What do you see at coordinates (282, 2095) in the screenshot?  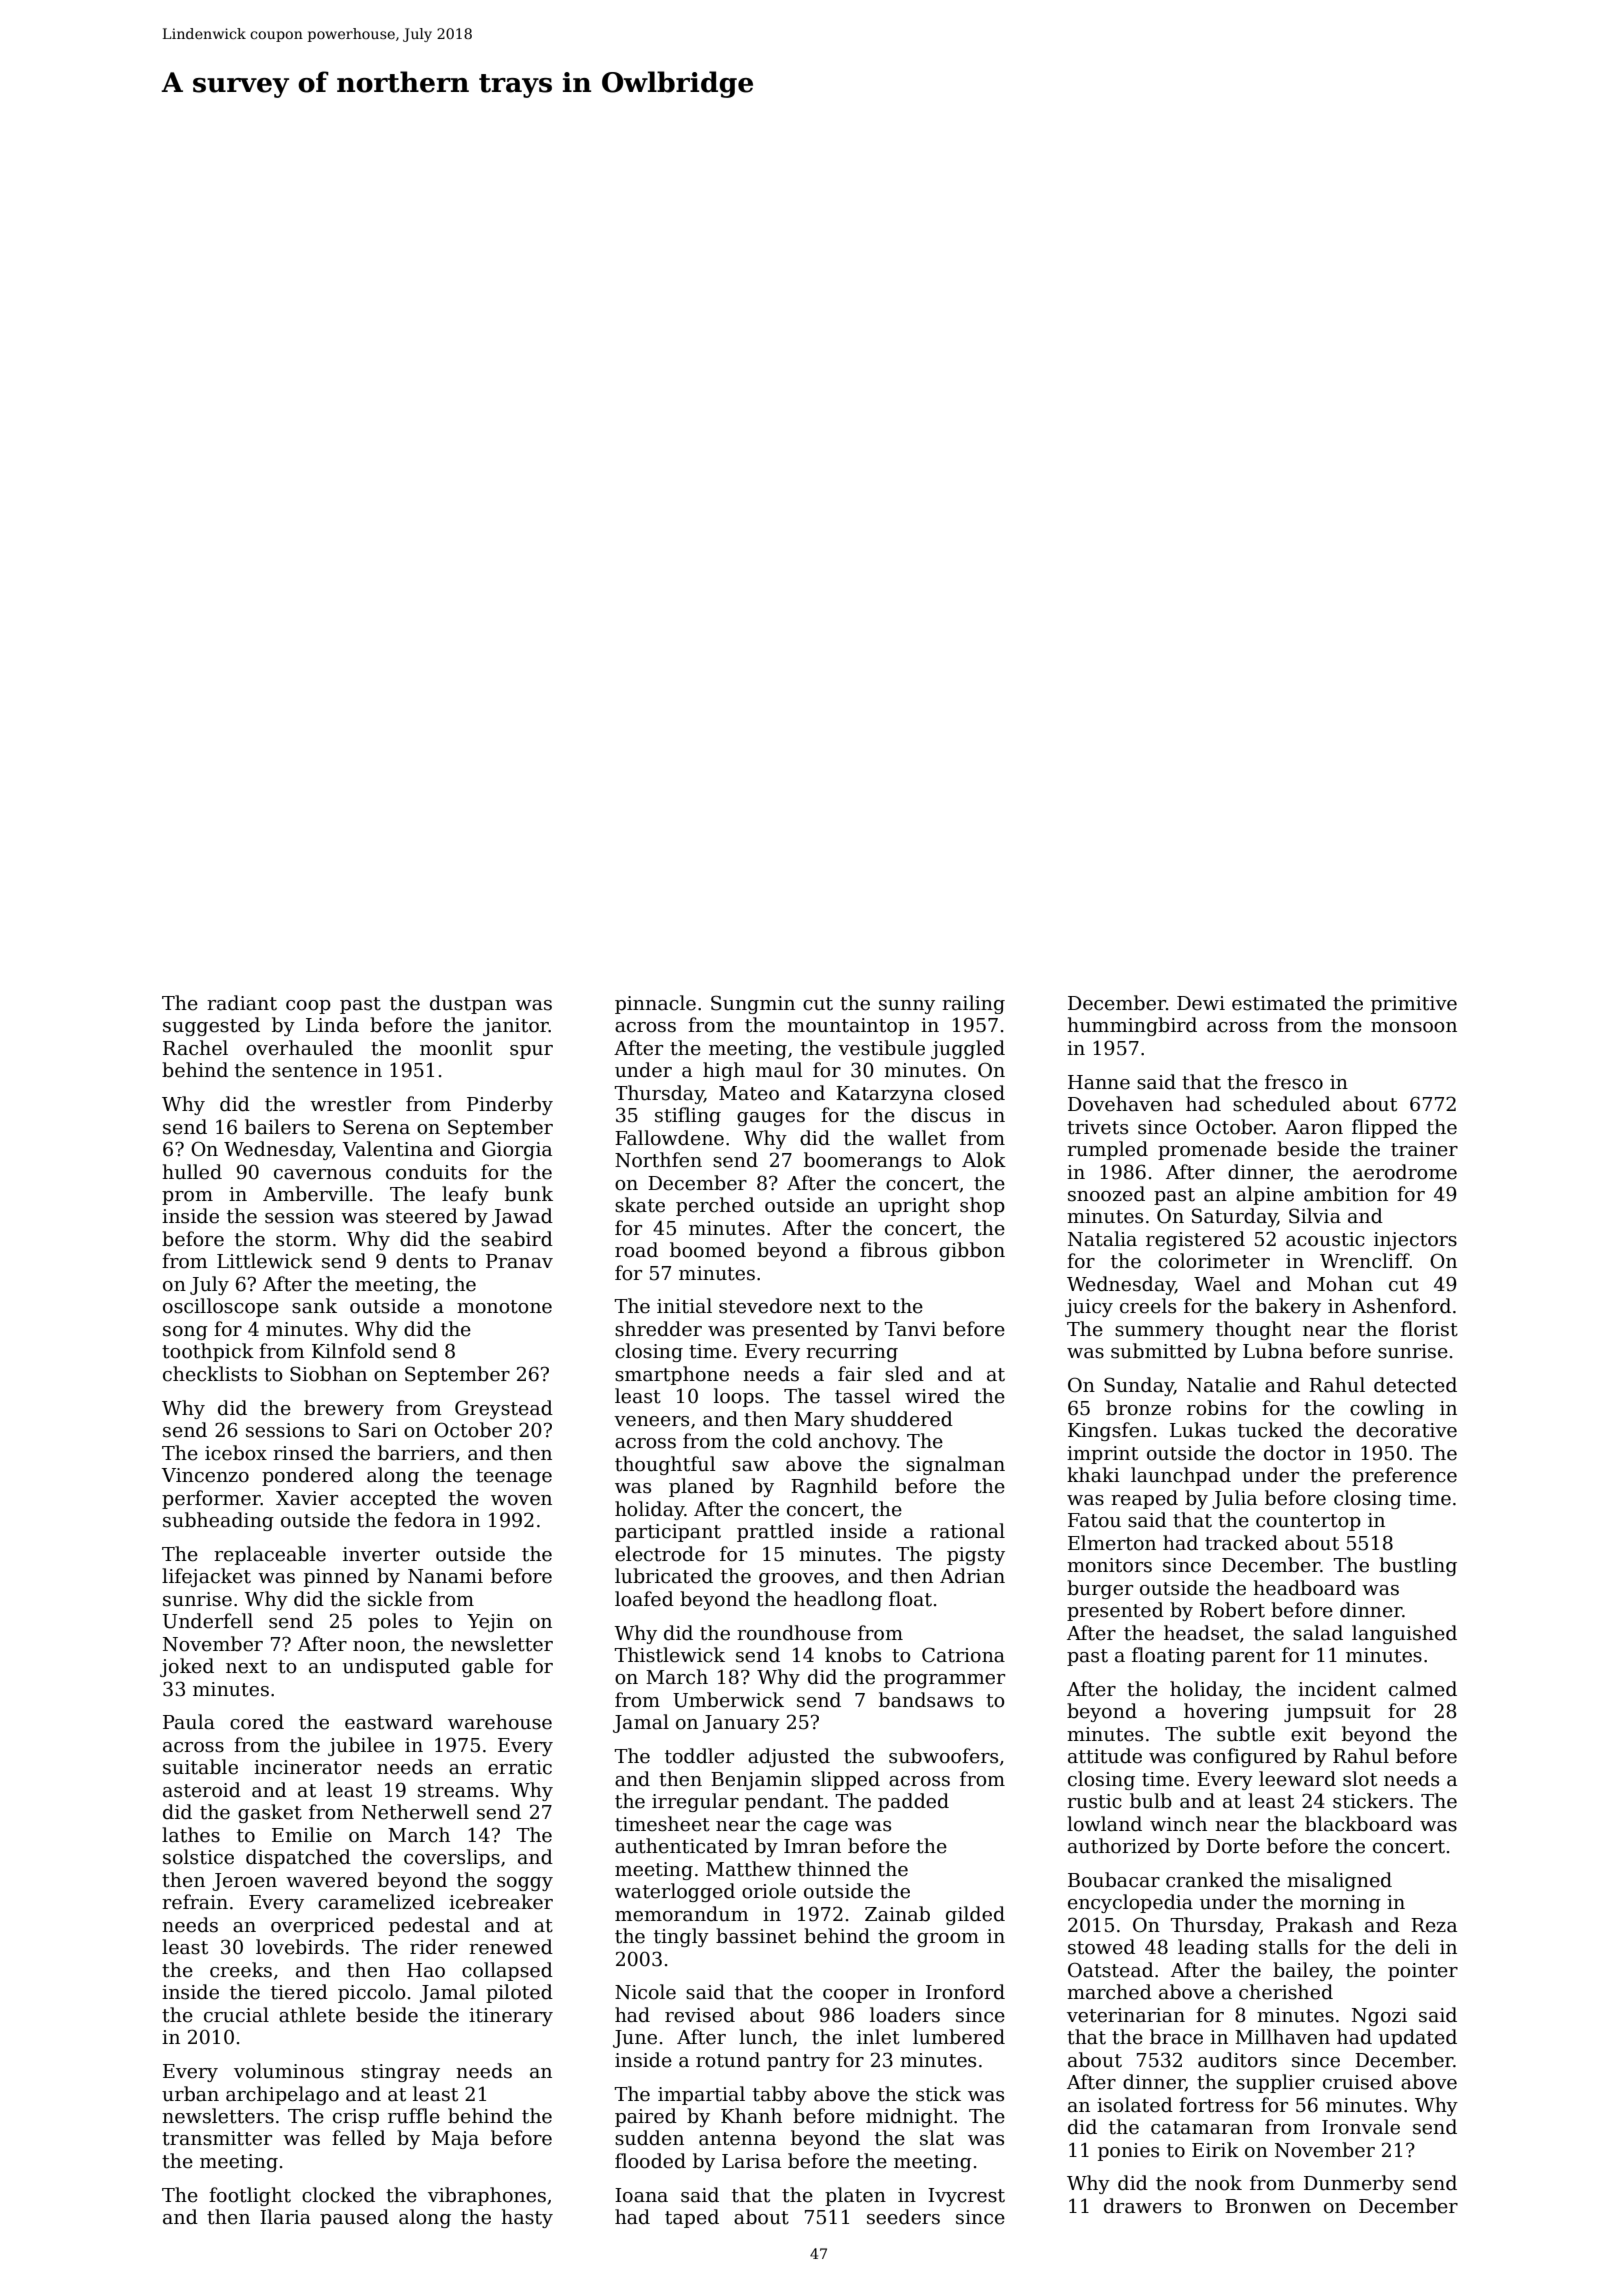 I see `archipelago` at bounding box center [282, 2095].
